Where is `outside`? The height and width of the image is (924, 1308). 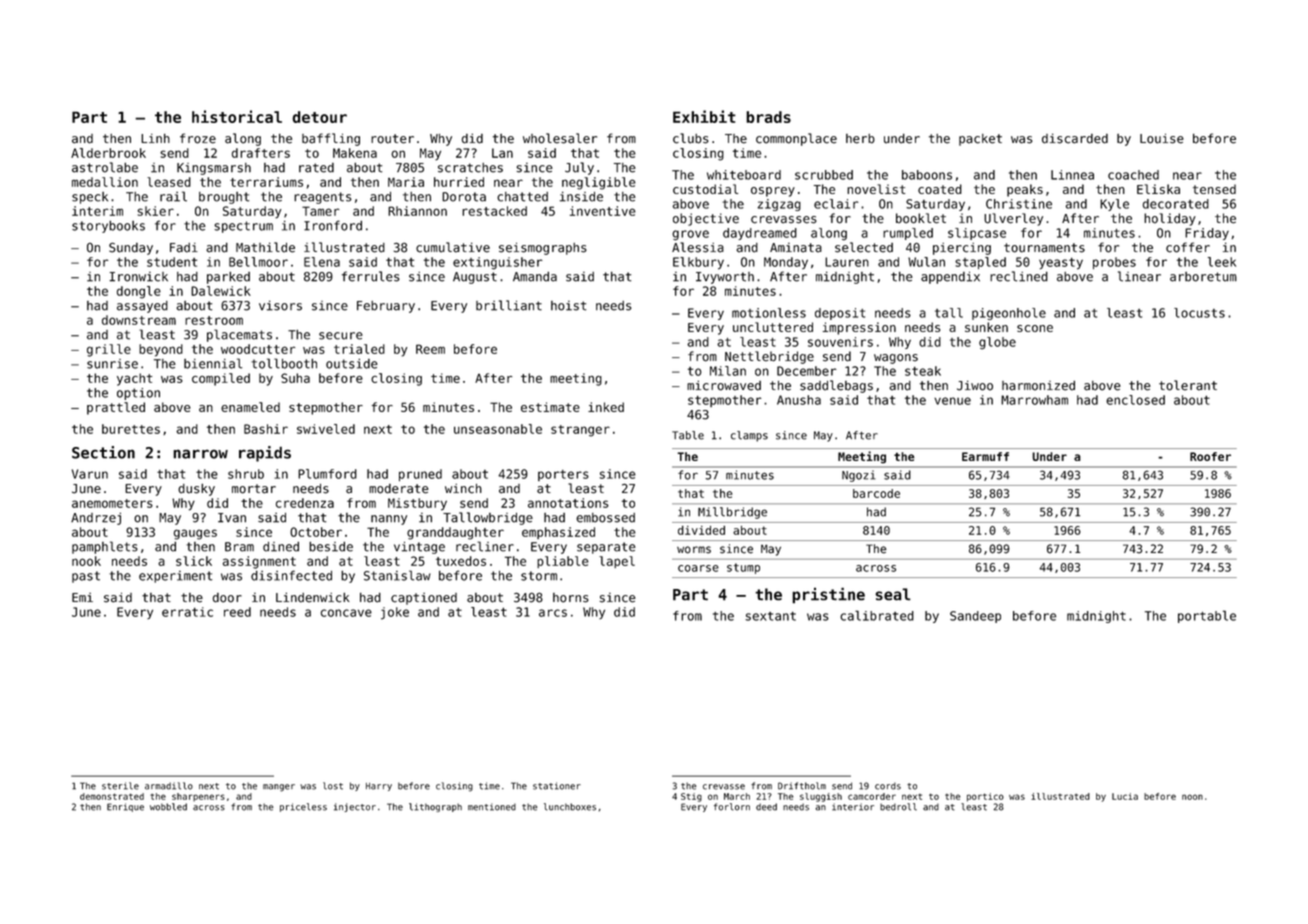
outside is located at coordinates (352, 364).
